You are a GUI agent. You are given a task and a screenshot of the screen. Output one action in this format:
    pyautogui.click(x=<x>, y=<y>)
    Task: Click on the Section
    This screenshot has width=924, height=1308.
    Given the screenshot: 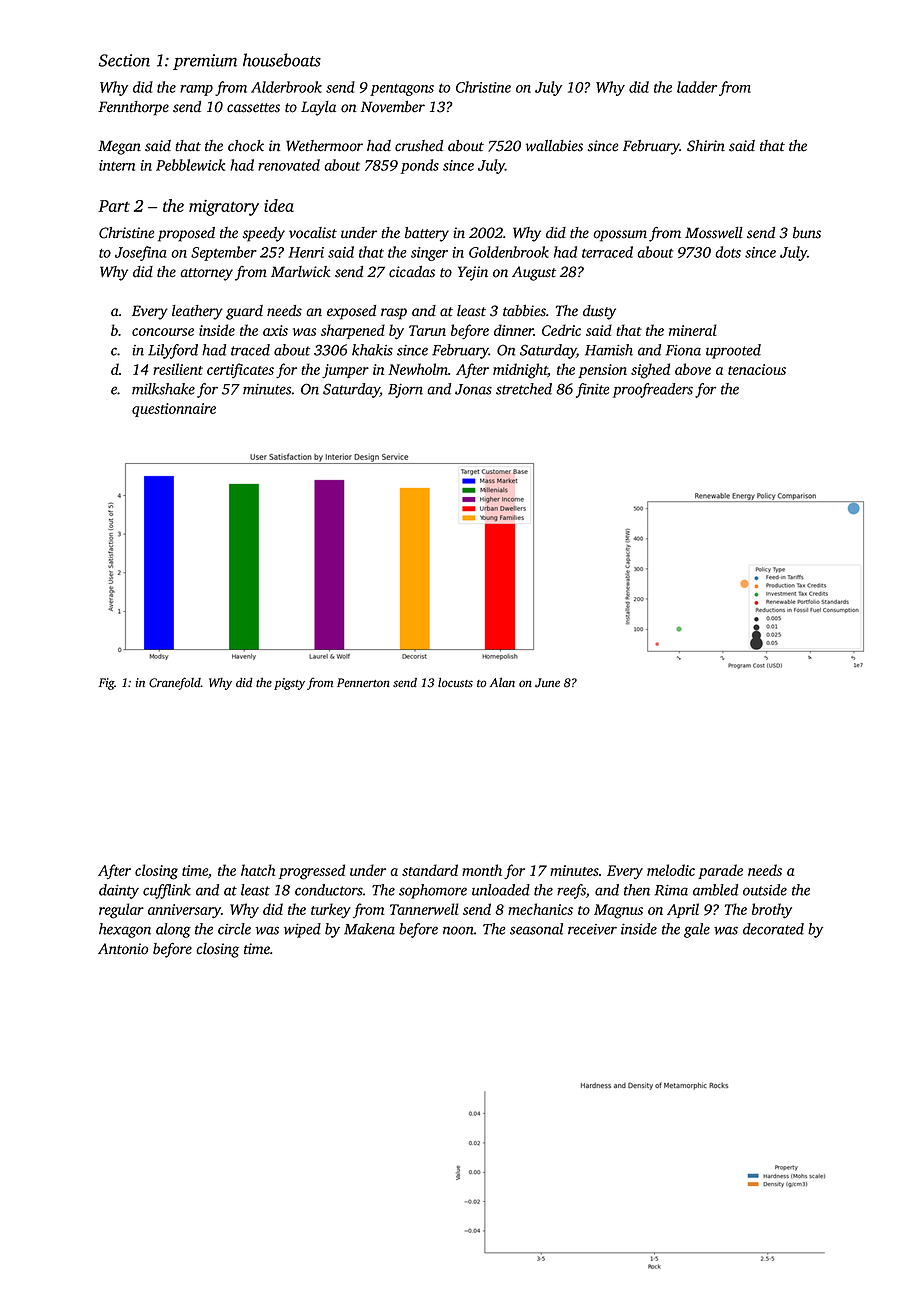 What is the action you would take?
    pyautogui.click(x=124, y=60)
